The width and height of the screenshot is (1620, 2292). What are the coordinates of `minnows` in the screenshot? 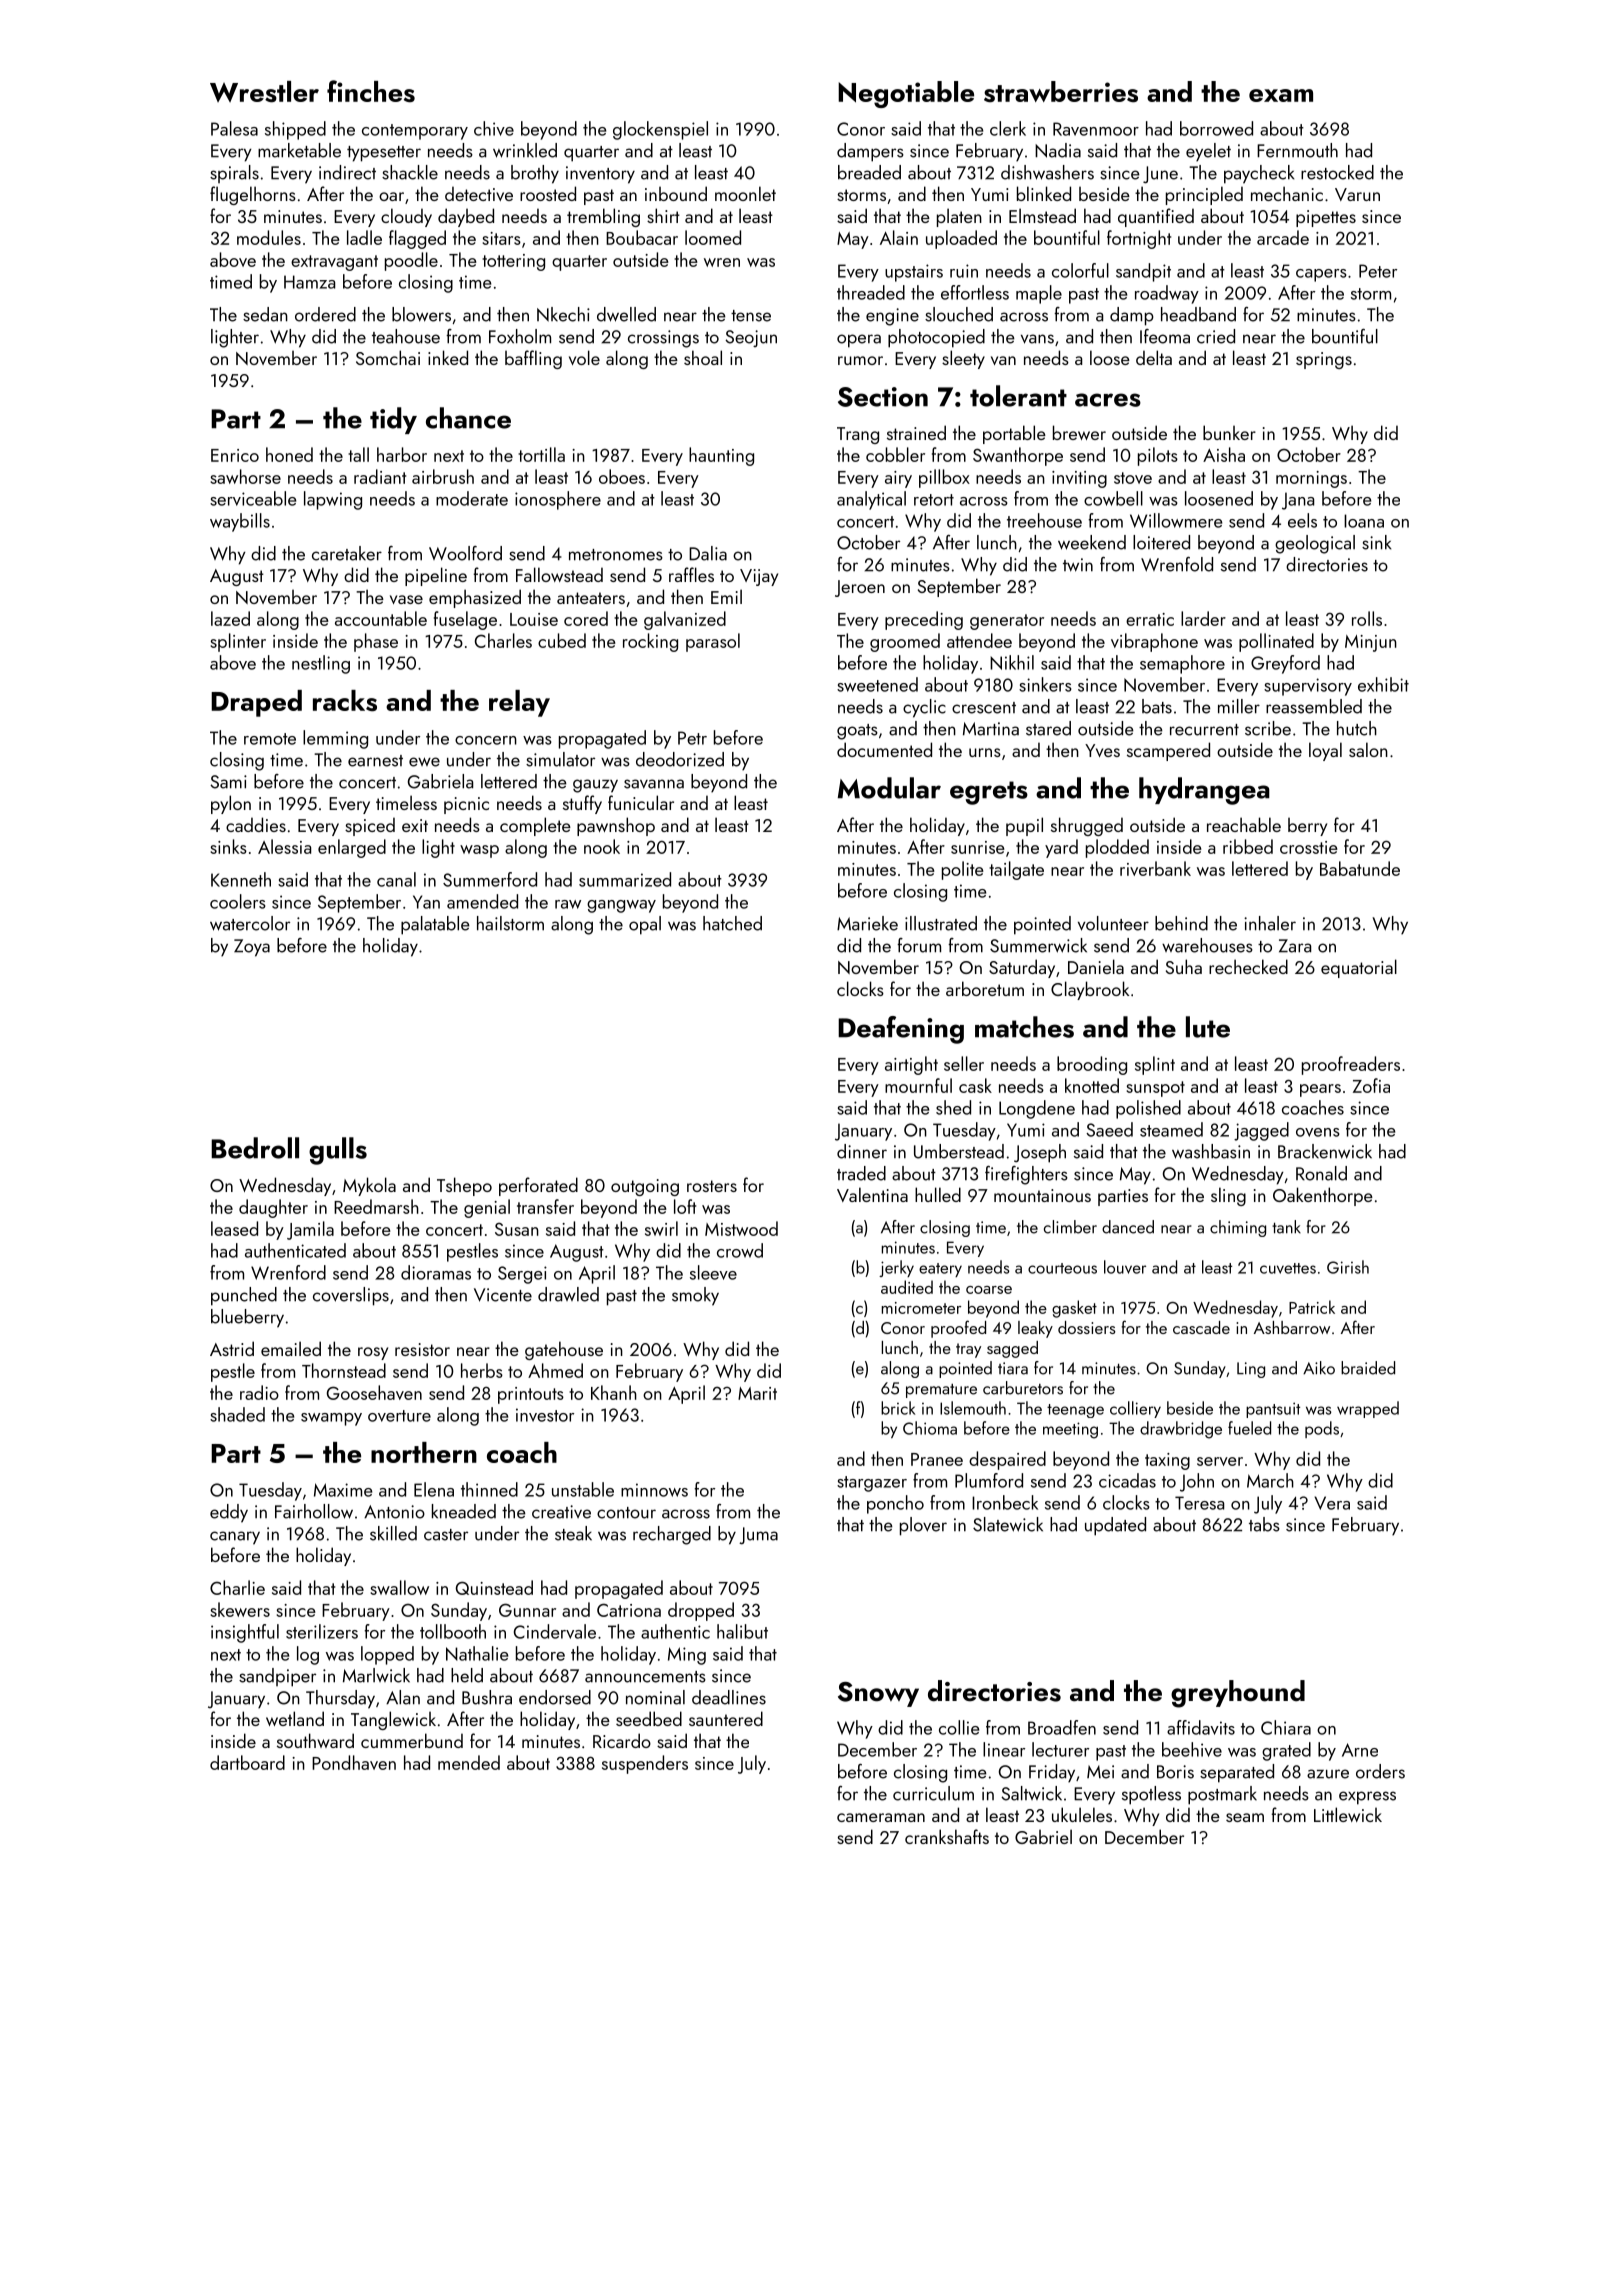 It's located at (654, 1490).
